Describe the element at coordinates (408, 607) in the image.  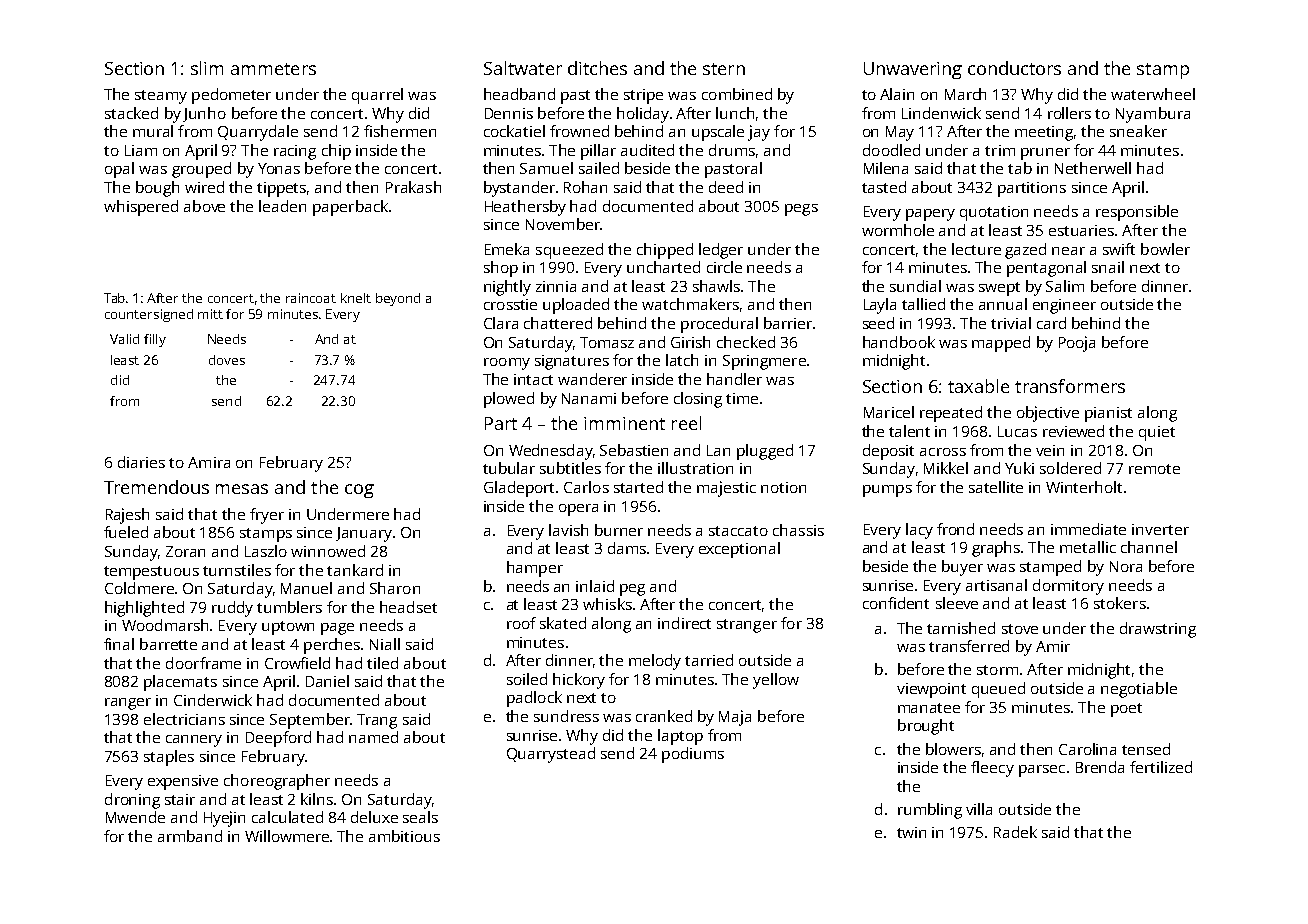
I see `headset` at that location.
